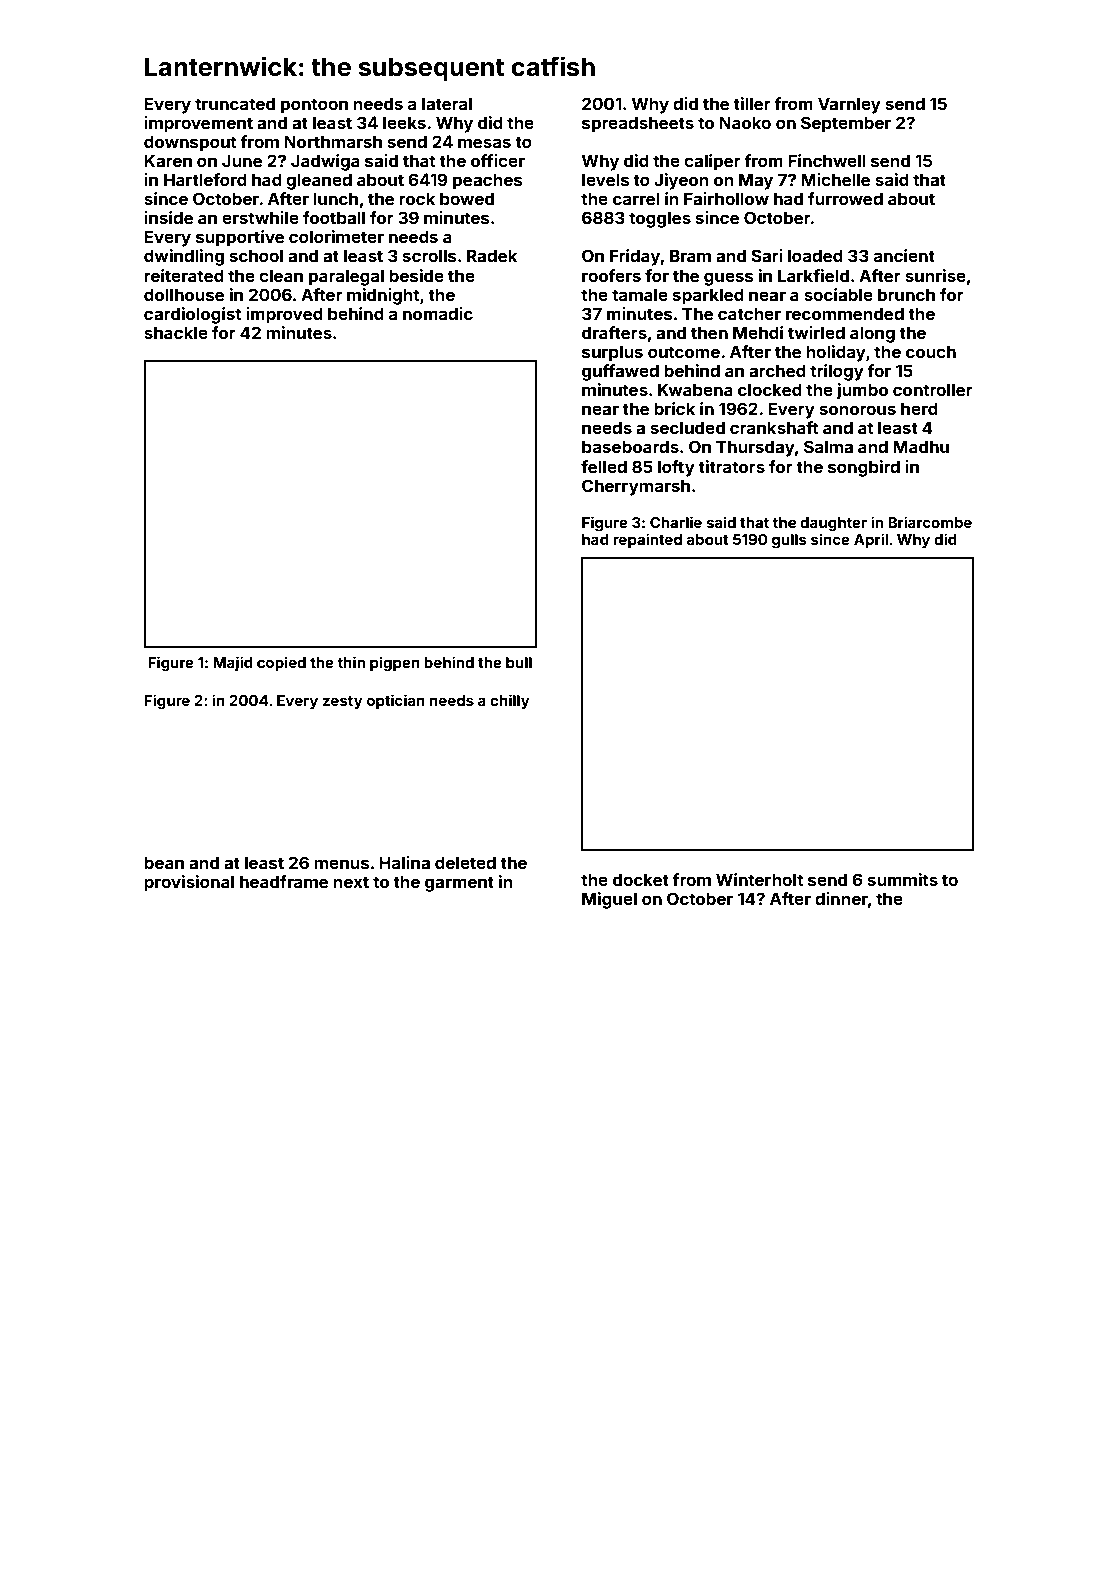  What do you see at coordinates (235, 103) in the screenshot?
I see `truncated` at bounding box center [235, 103].
